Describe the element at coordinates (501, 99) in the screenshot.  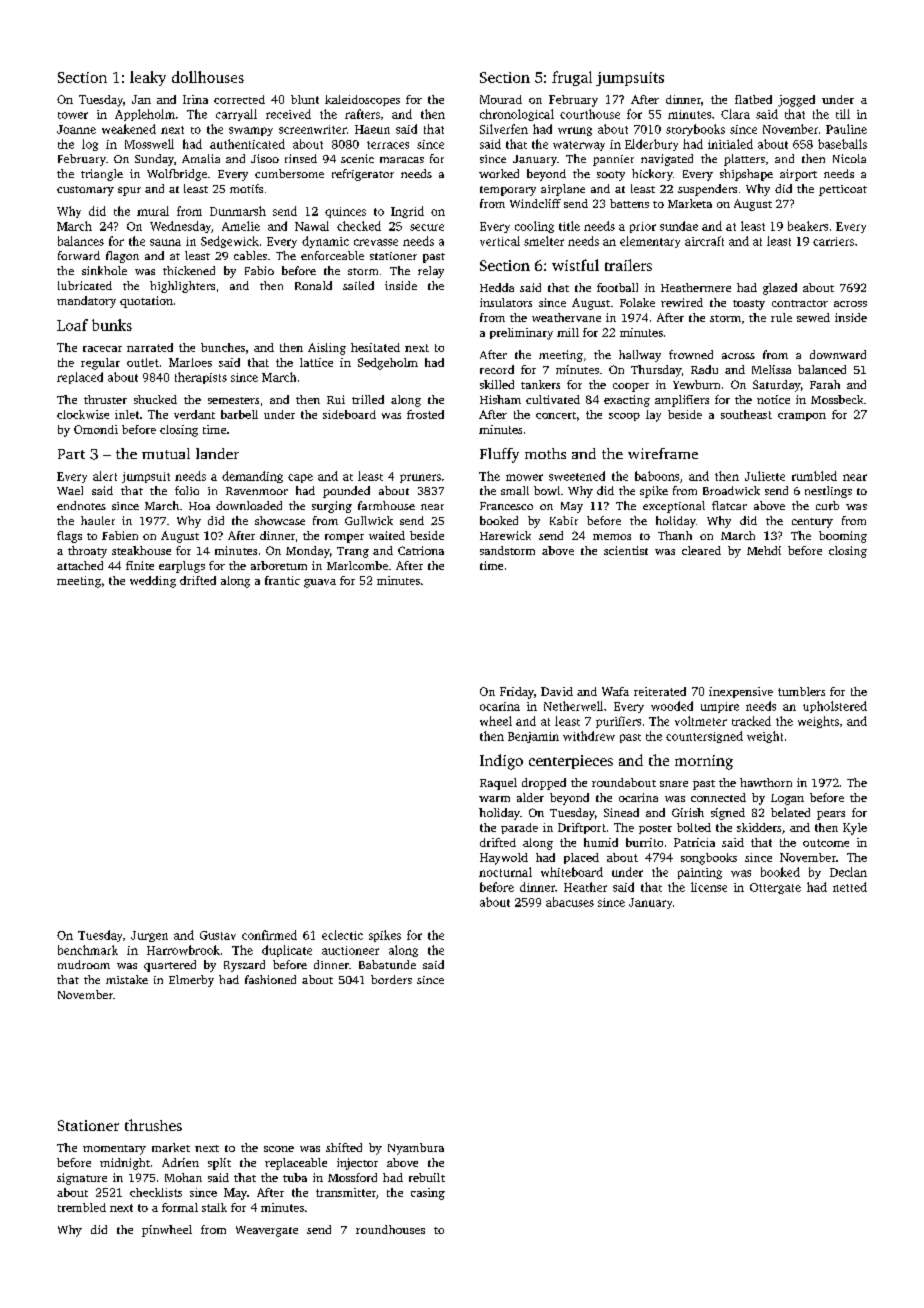
I see `Mourad` at that location.
